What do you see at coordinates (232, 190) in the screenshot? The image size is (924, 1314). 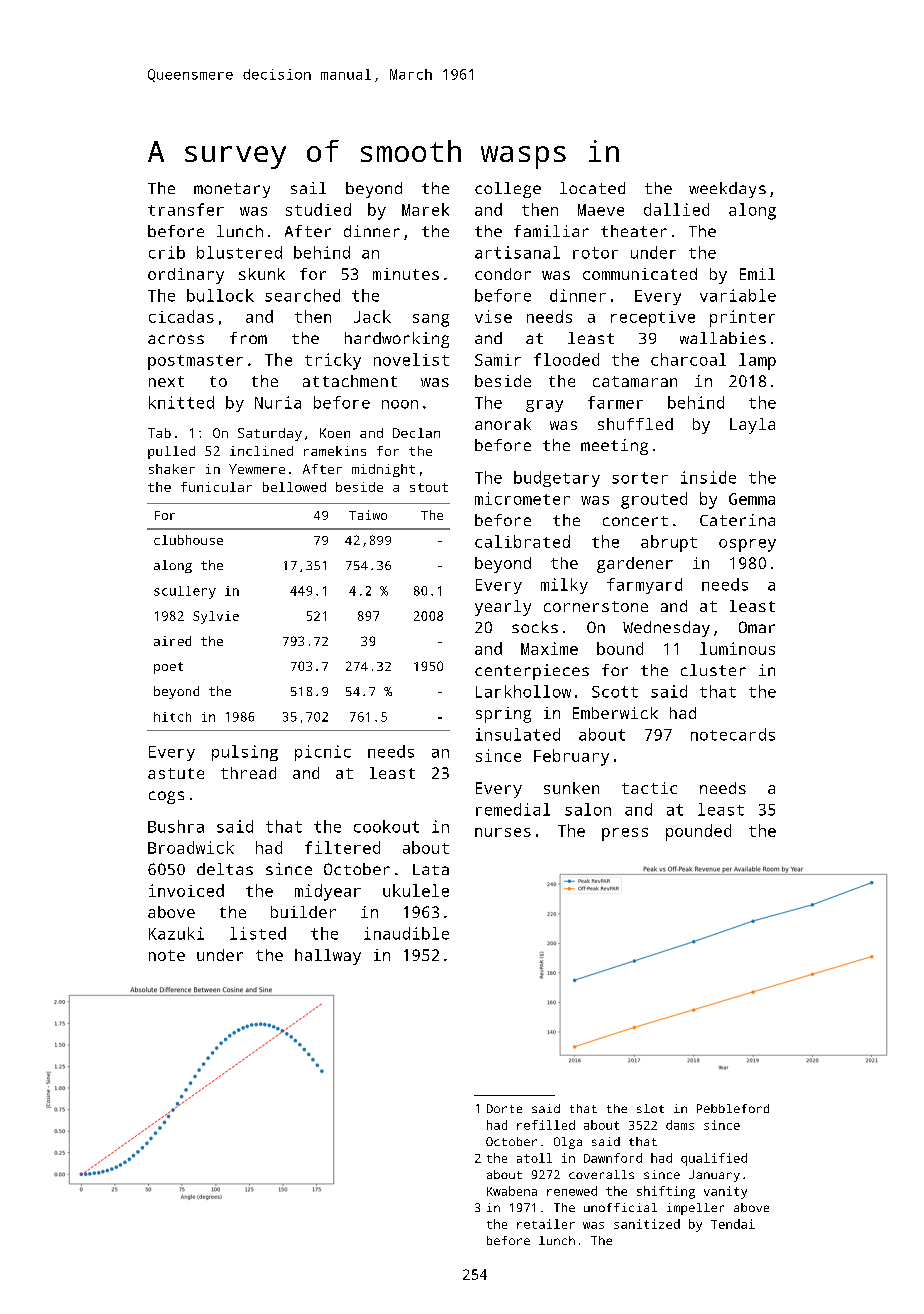 I see `monetary` at bounding box center [232, 190].
